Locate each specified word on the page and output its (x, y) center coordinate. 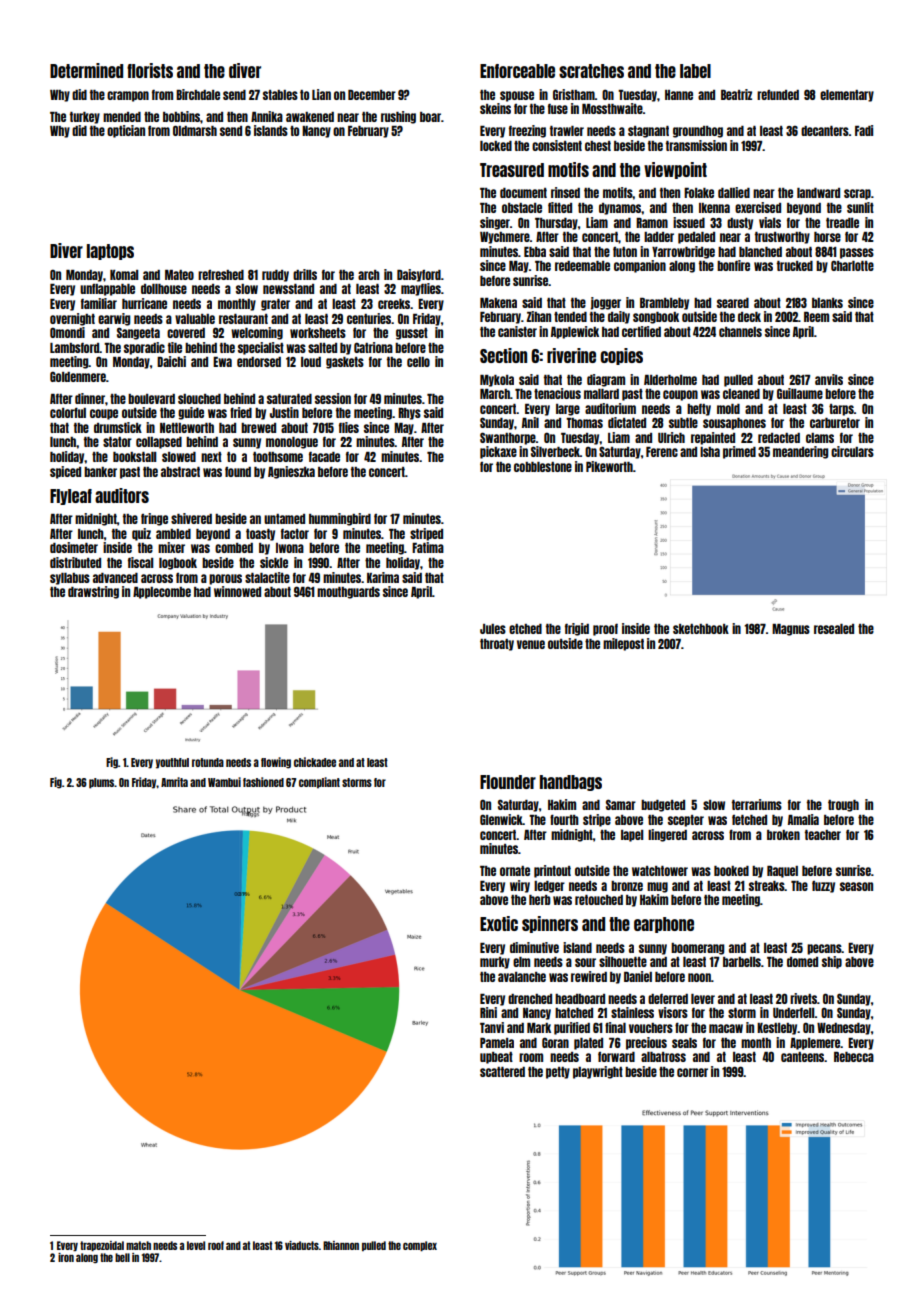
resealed (834, 629)
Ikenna (714, 208)
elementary (847, 96)
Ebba (535, 252)
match (138, 1245)
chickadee (315, 762)
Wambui (224, 782)
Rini (488, 1012)
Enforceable (517, 71)
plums (102, 783)
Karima (383, 577)
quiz (141, 534)
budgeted (663, 806)
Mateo (179, 275)
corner (692, 1072)
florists (150, 70)
